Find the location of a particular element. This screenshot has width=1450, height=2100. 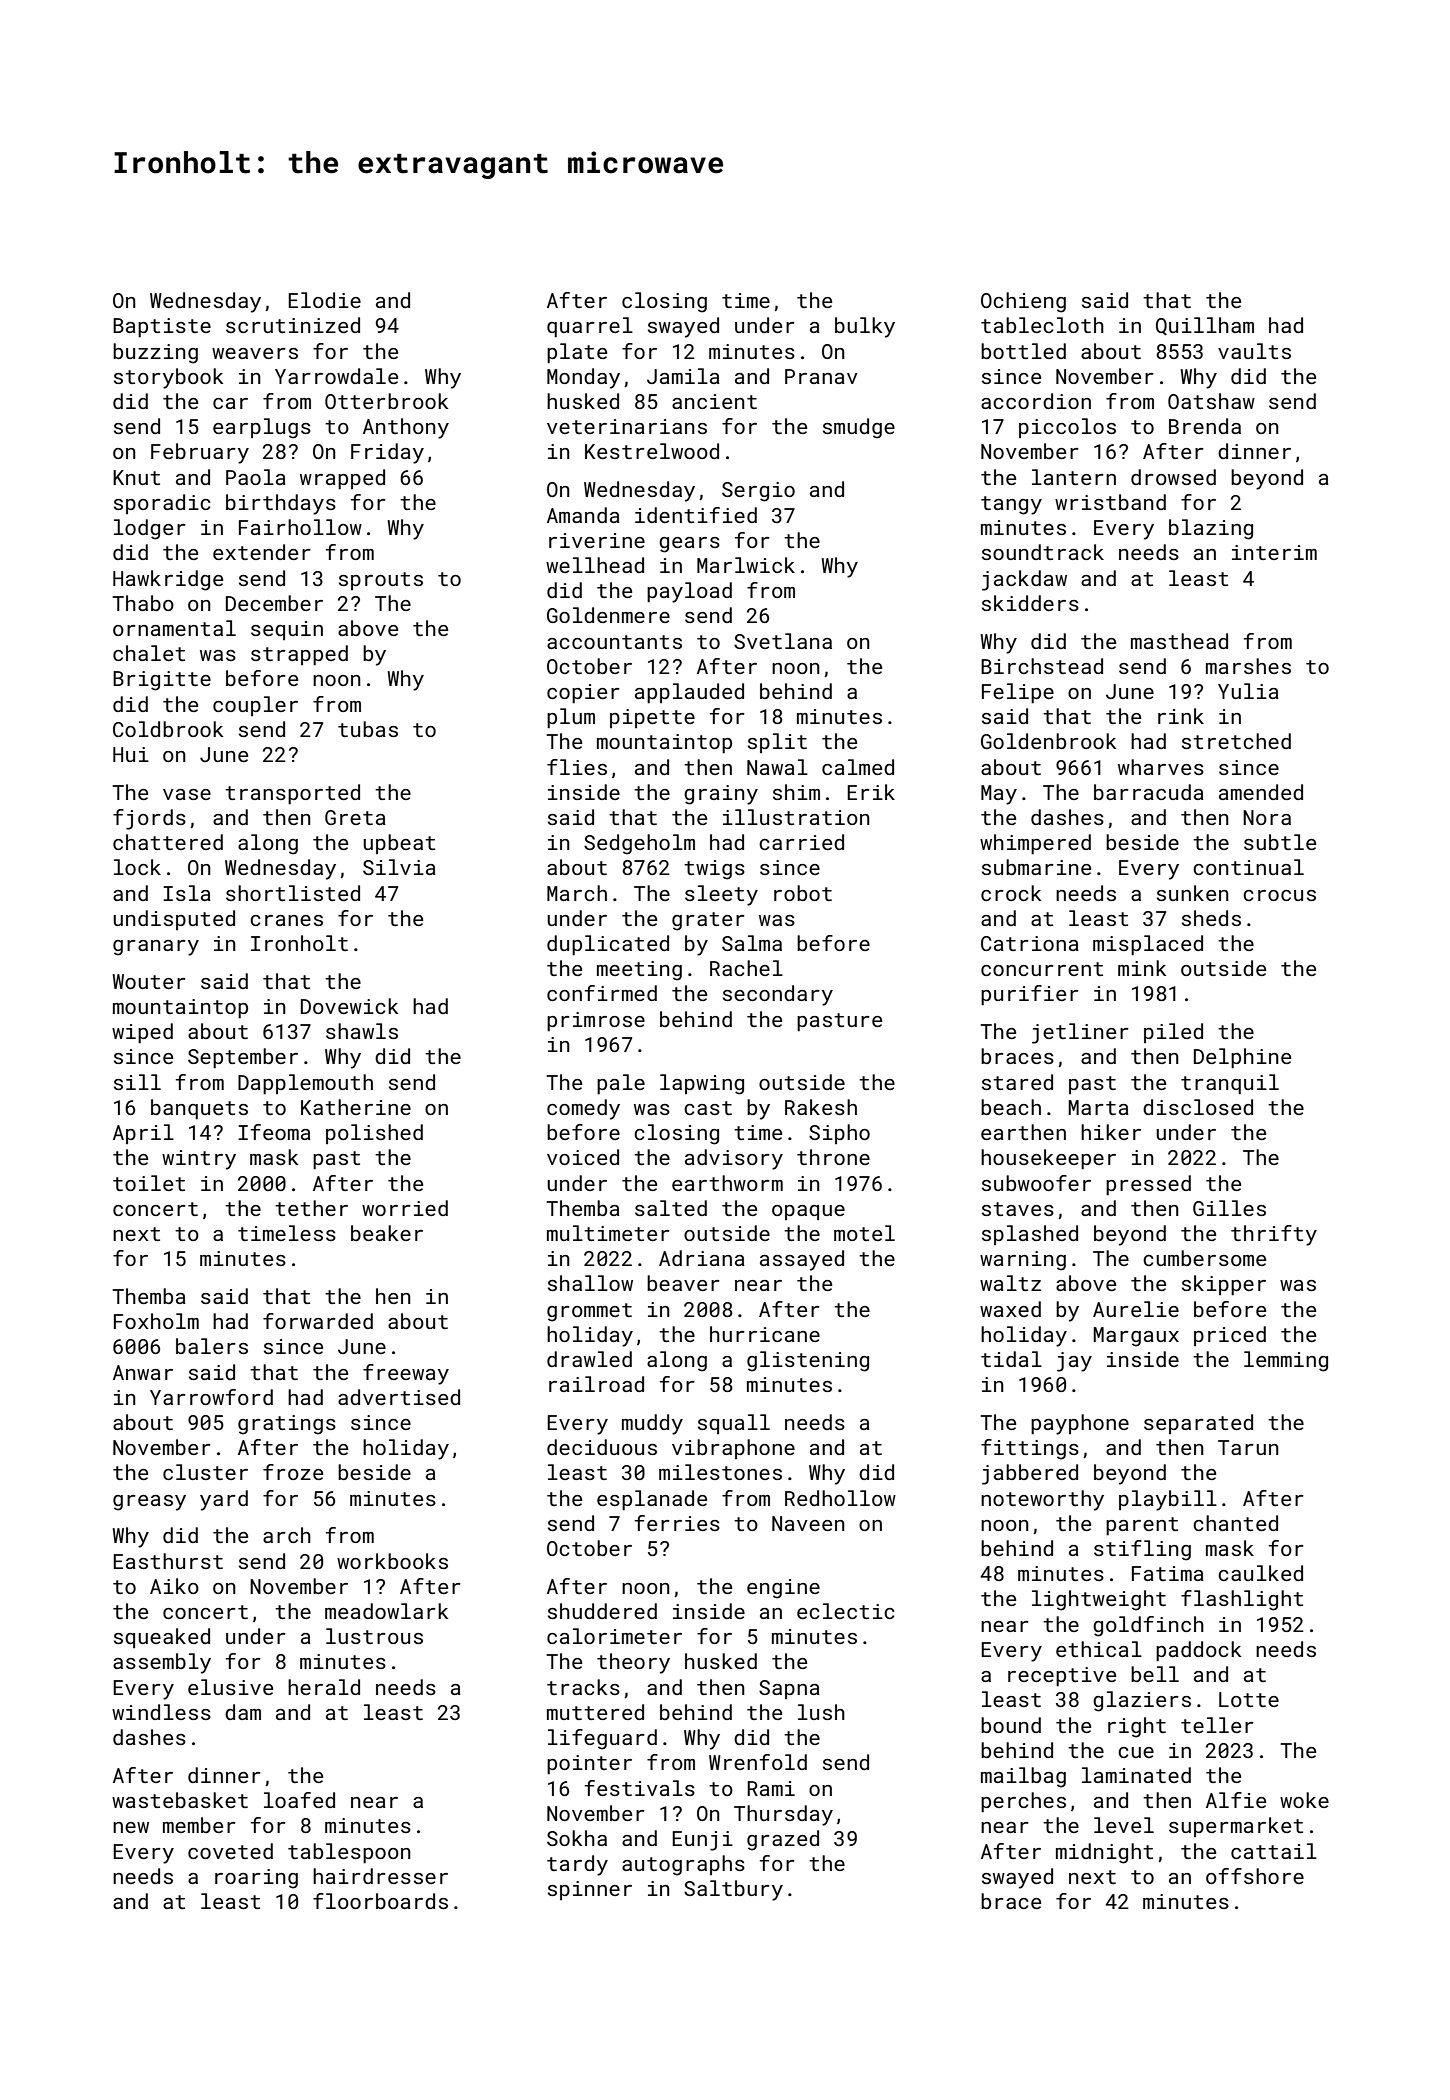

Quillham is located at coordinates (1205, 326).
